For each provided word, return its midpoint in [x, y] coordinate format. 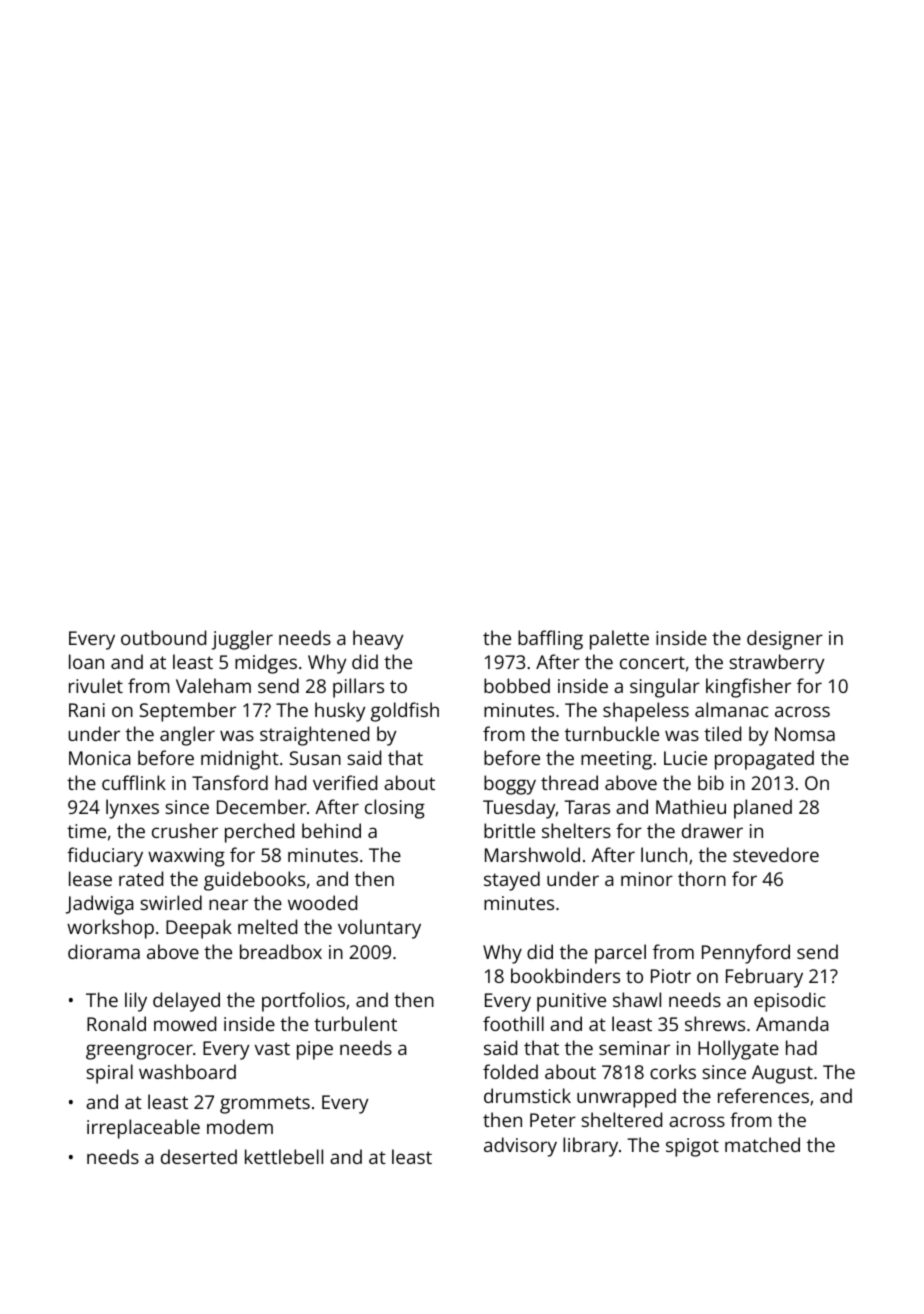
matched [762, 1144]
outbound [163, 637]
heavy [378, 640]
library [590, 1147]
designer [785, 640]
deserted [199, 1156]
